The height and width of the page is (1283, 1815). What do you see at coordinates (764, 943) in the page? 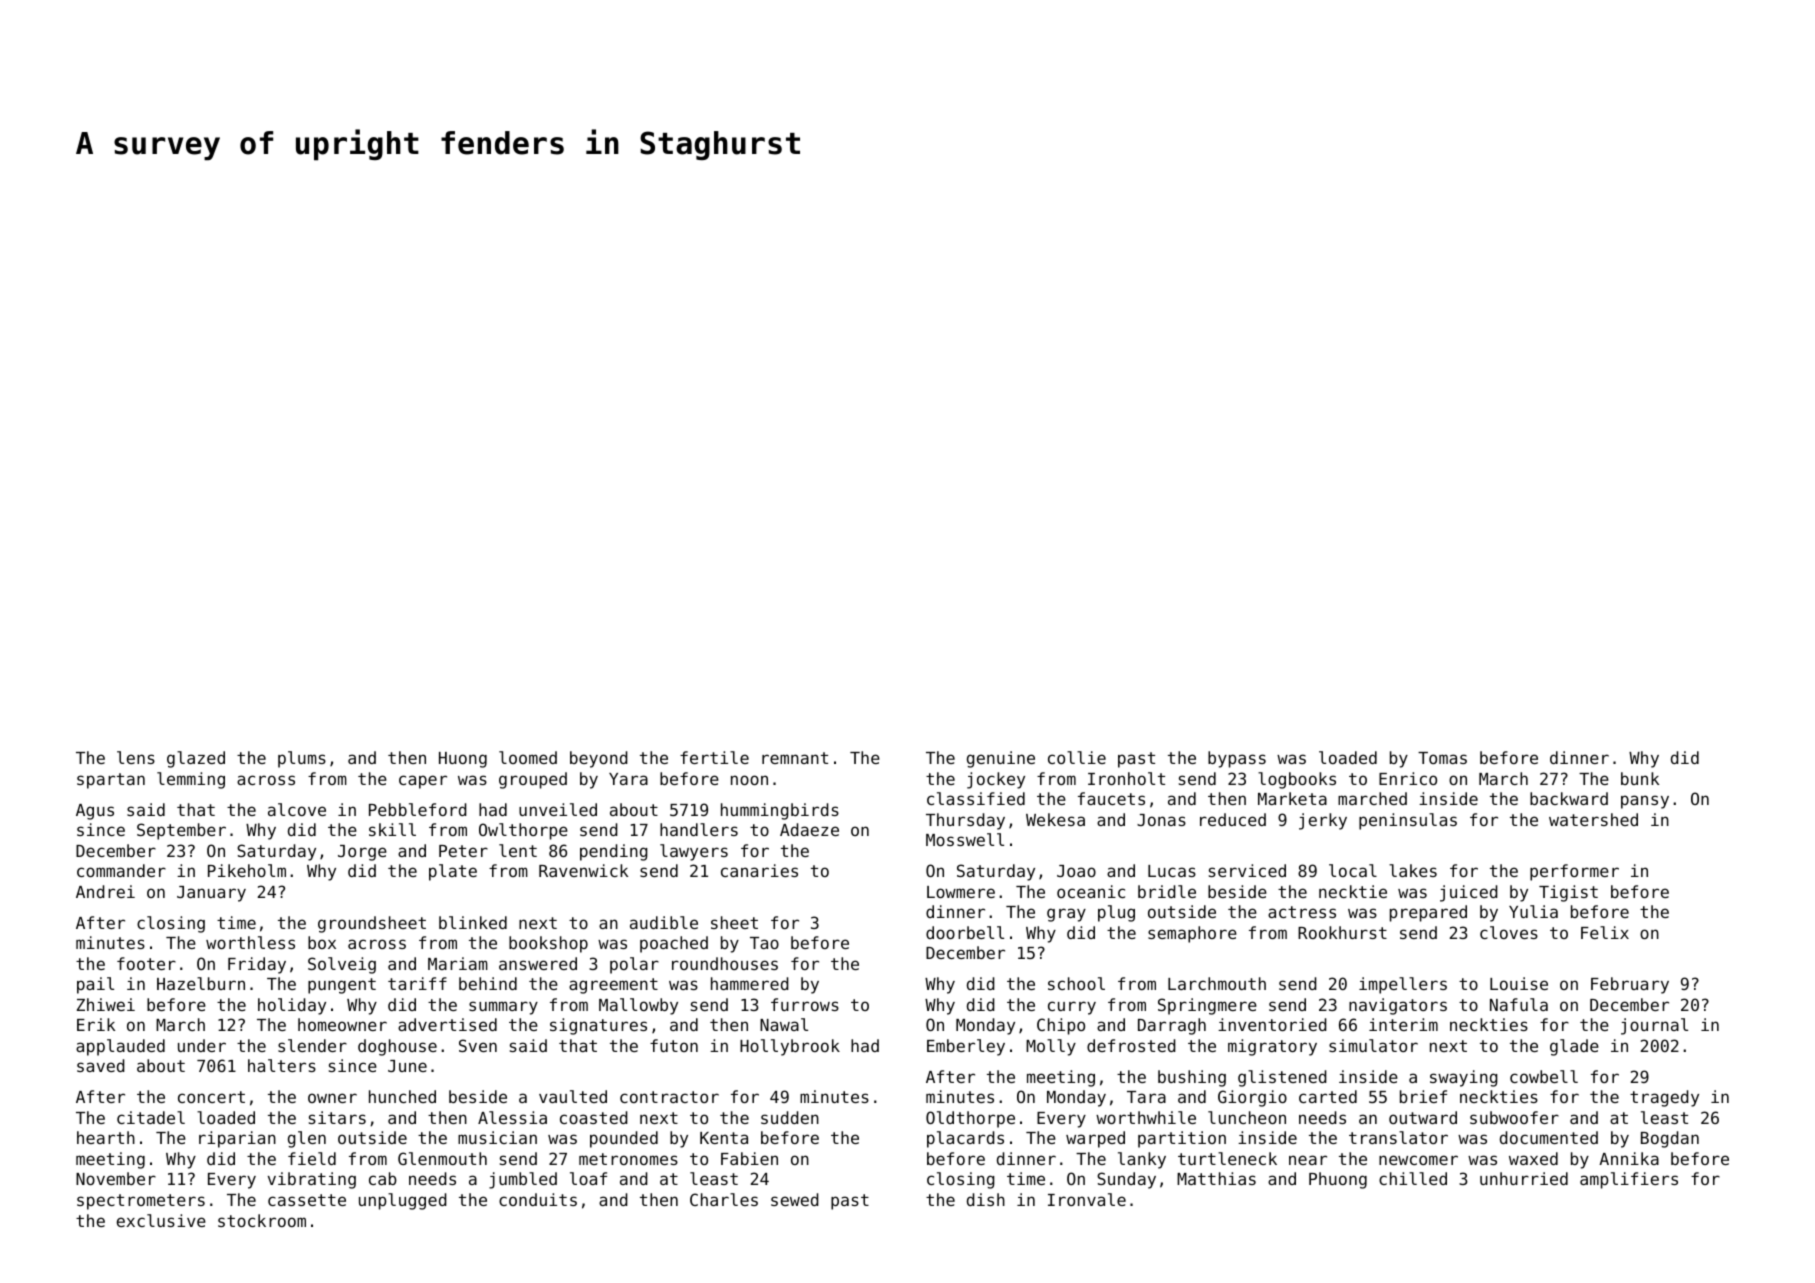
I see `Tao` at bounding box center [764, 943].
